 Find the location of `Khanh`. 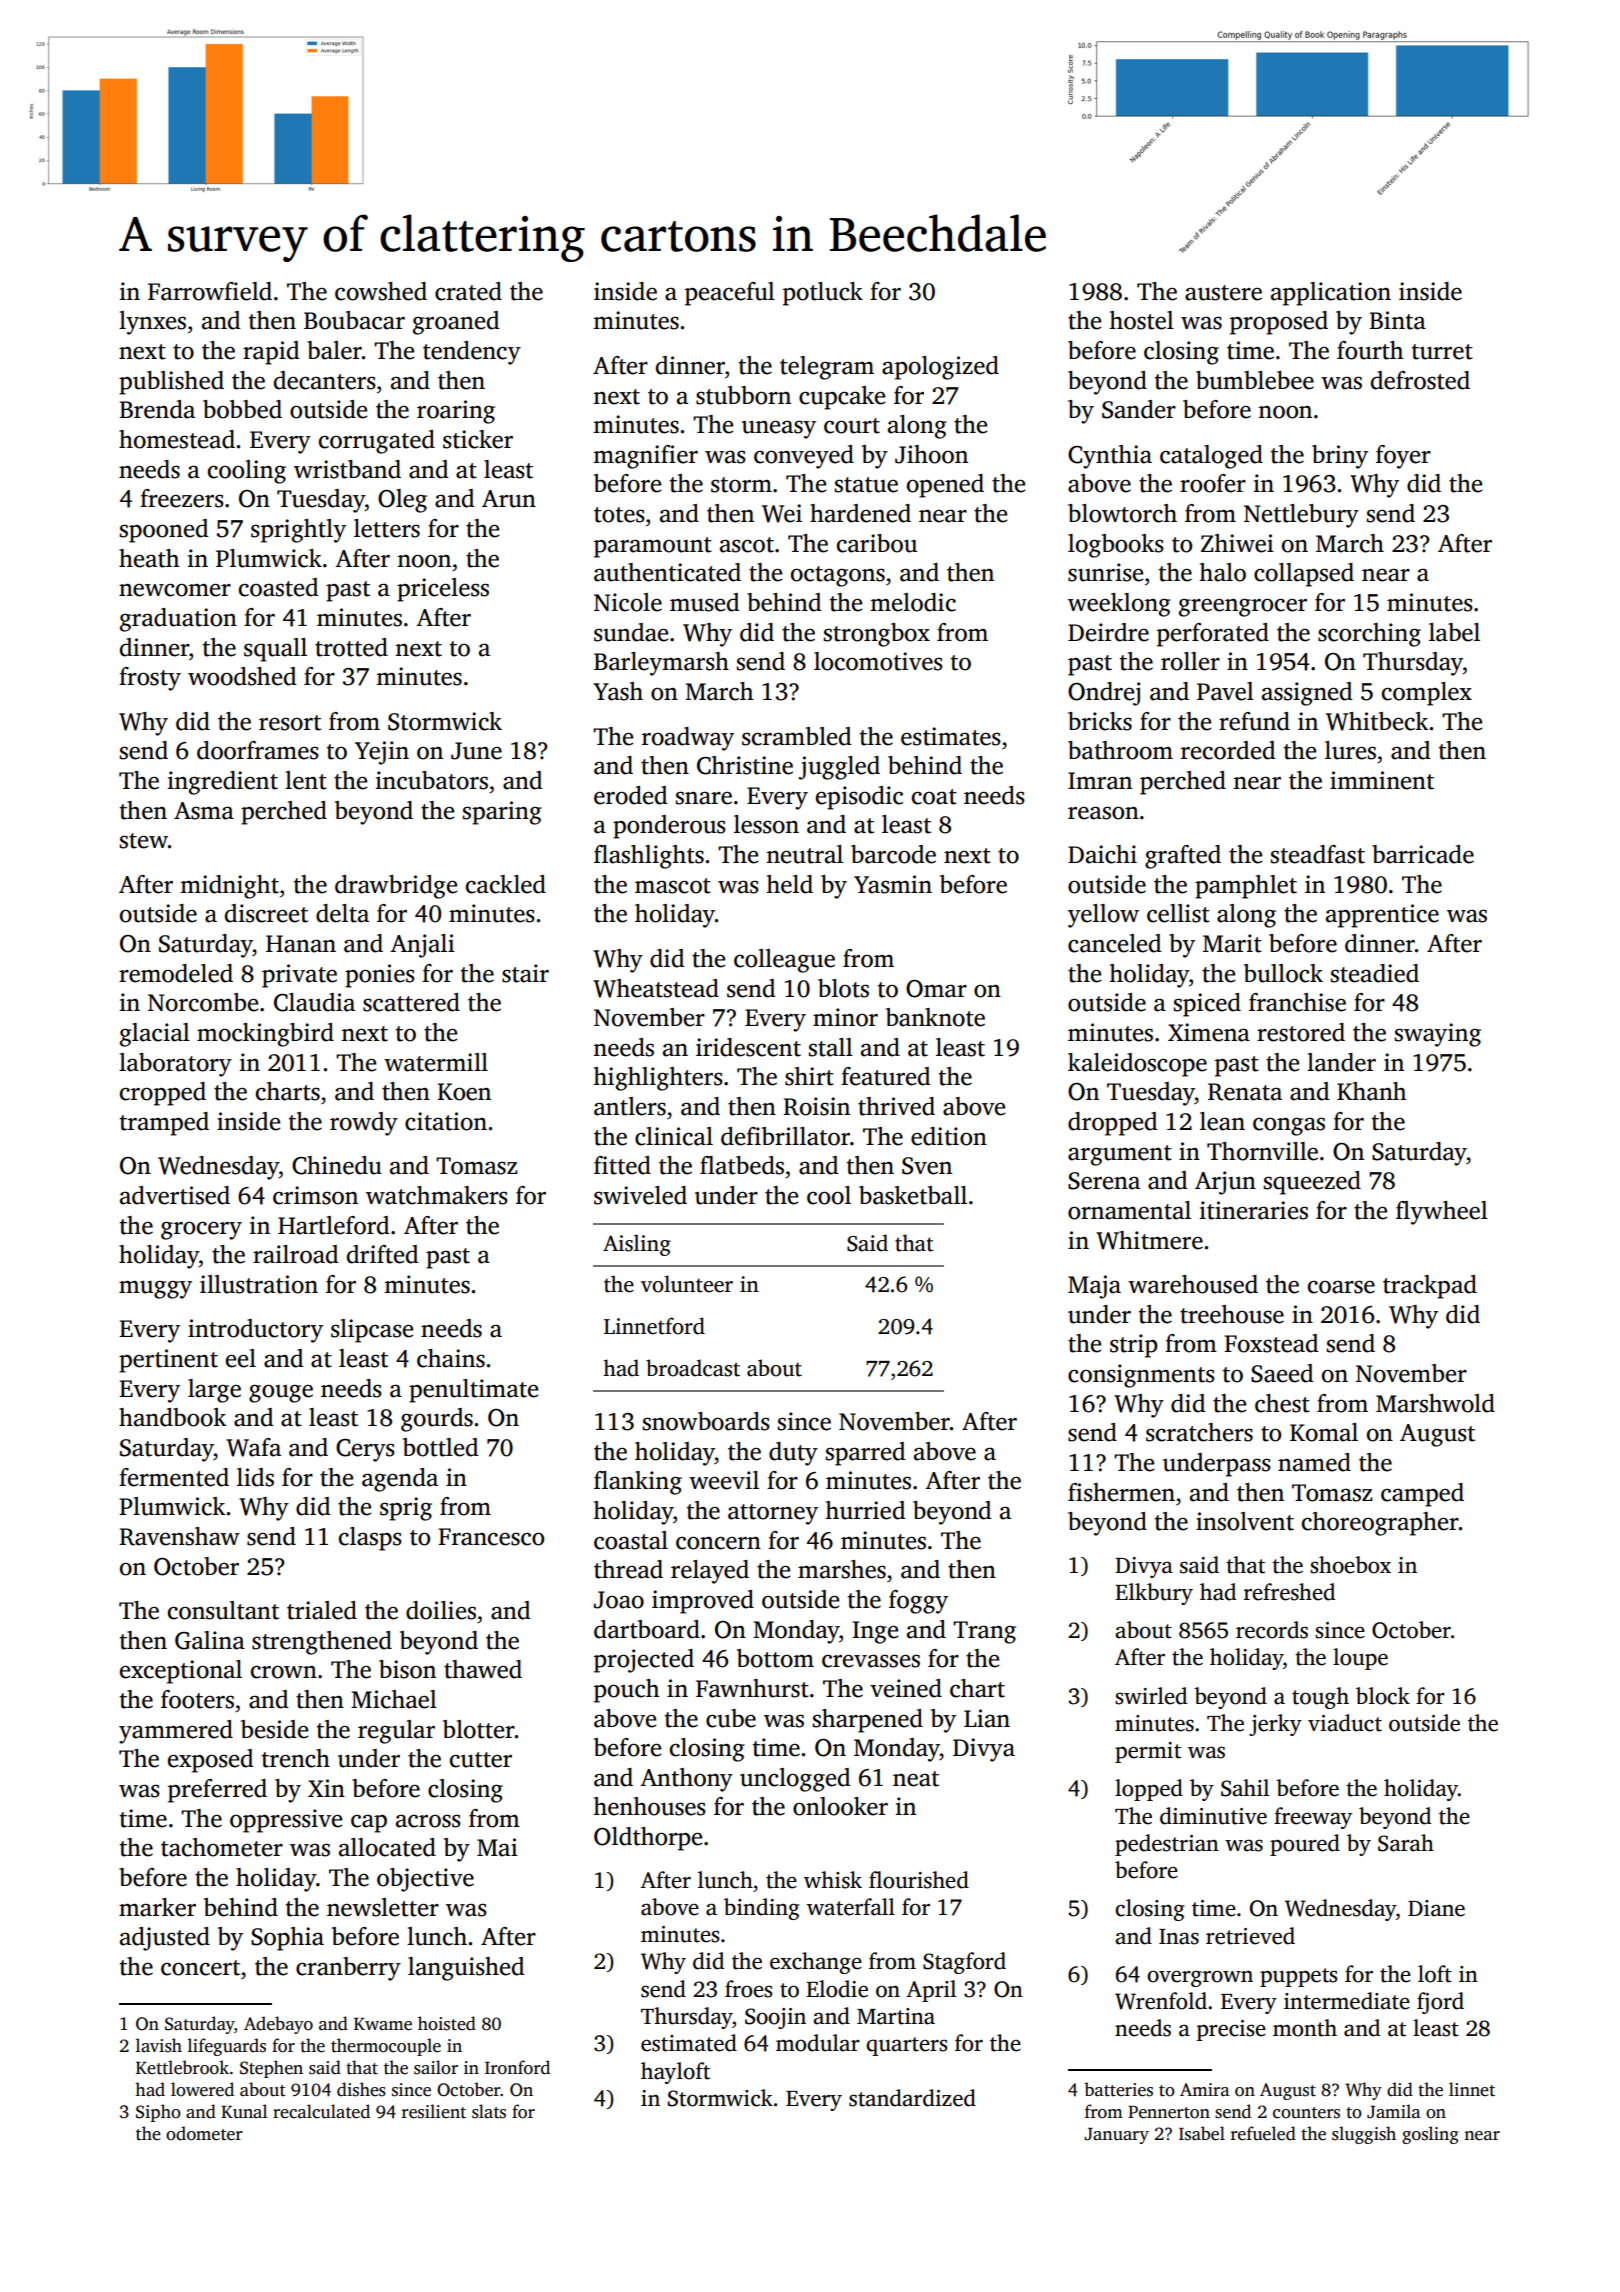

Khanh is located at coordinates (1371, 1091).
